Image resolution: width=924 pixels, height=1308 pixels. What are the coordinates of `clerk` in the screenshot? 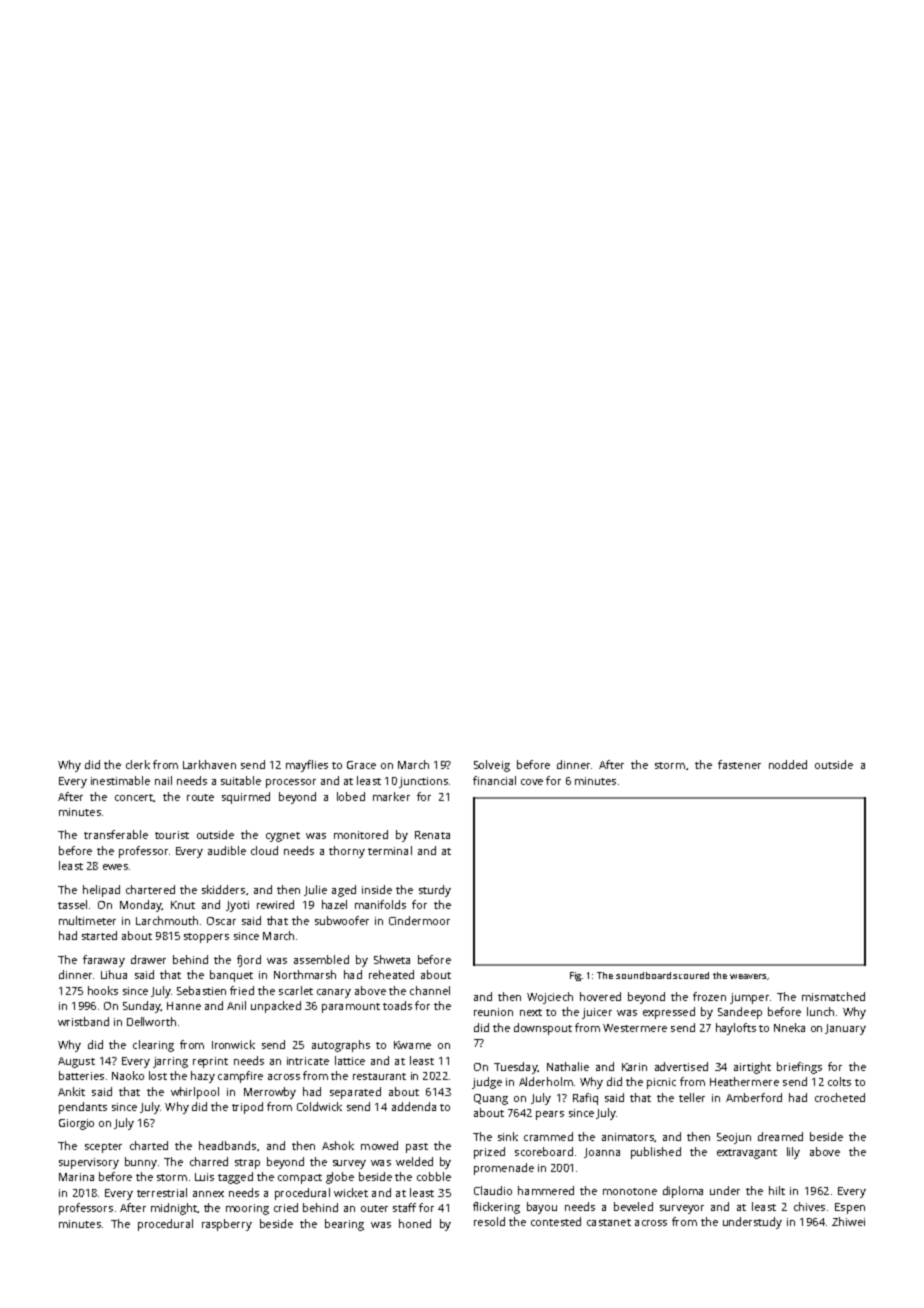 It's located at (138, 764).
